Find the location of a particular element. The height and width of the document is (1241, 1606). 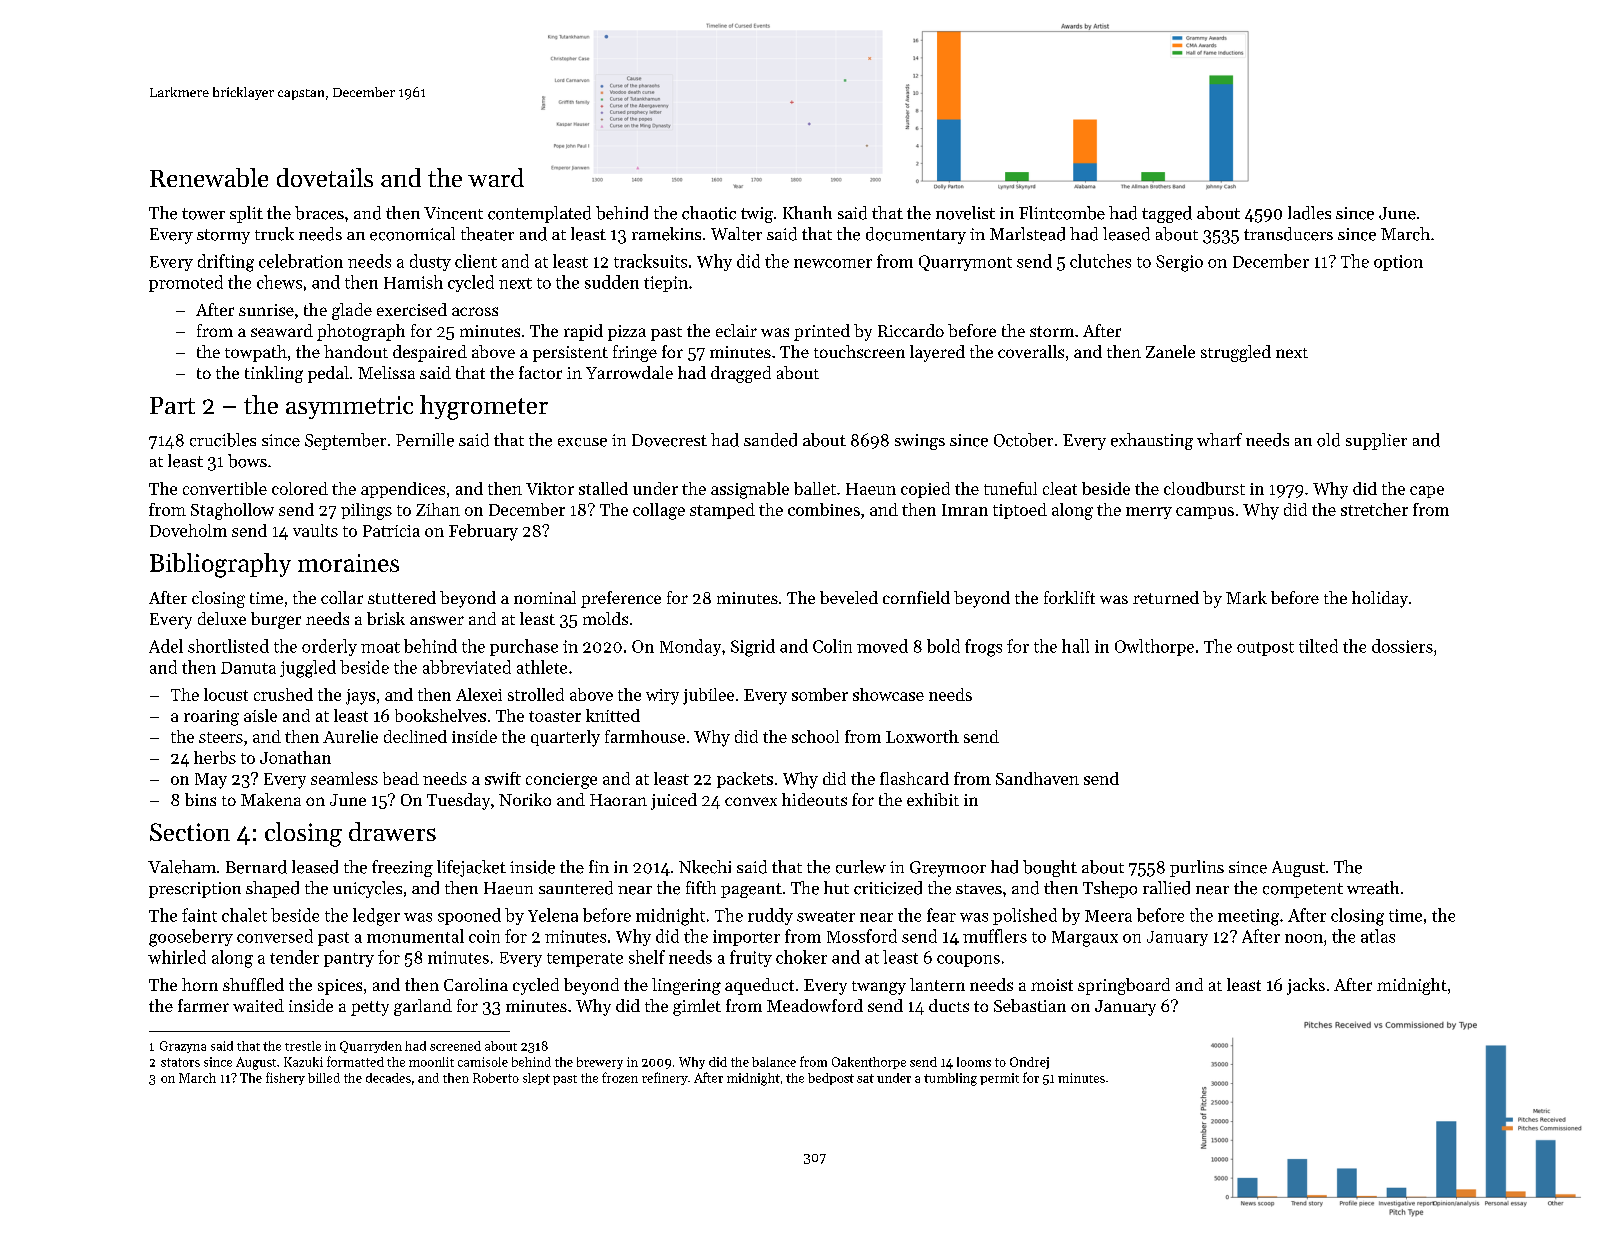

Renewable is located at coordinates (209, 177).
